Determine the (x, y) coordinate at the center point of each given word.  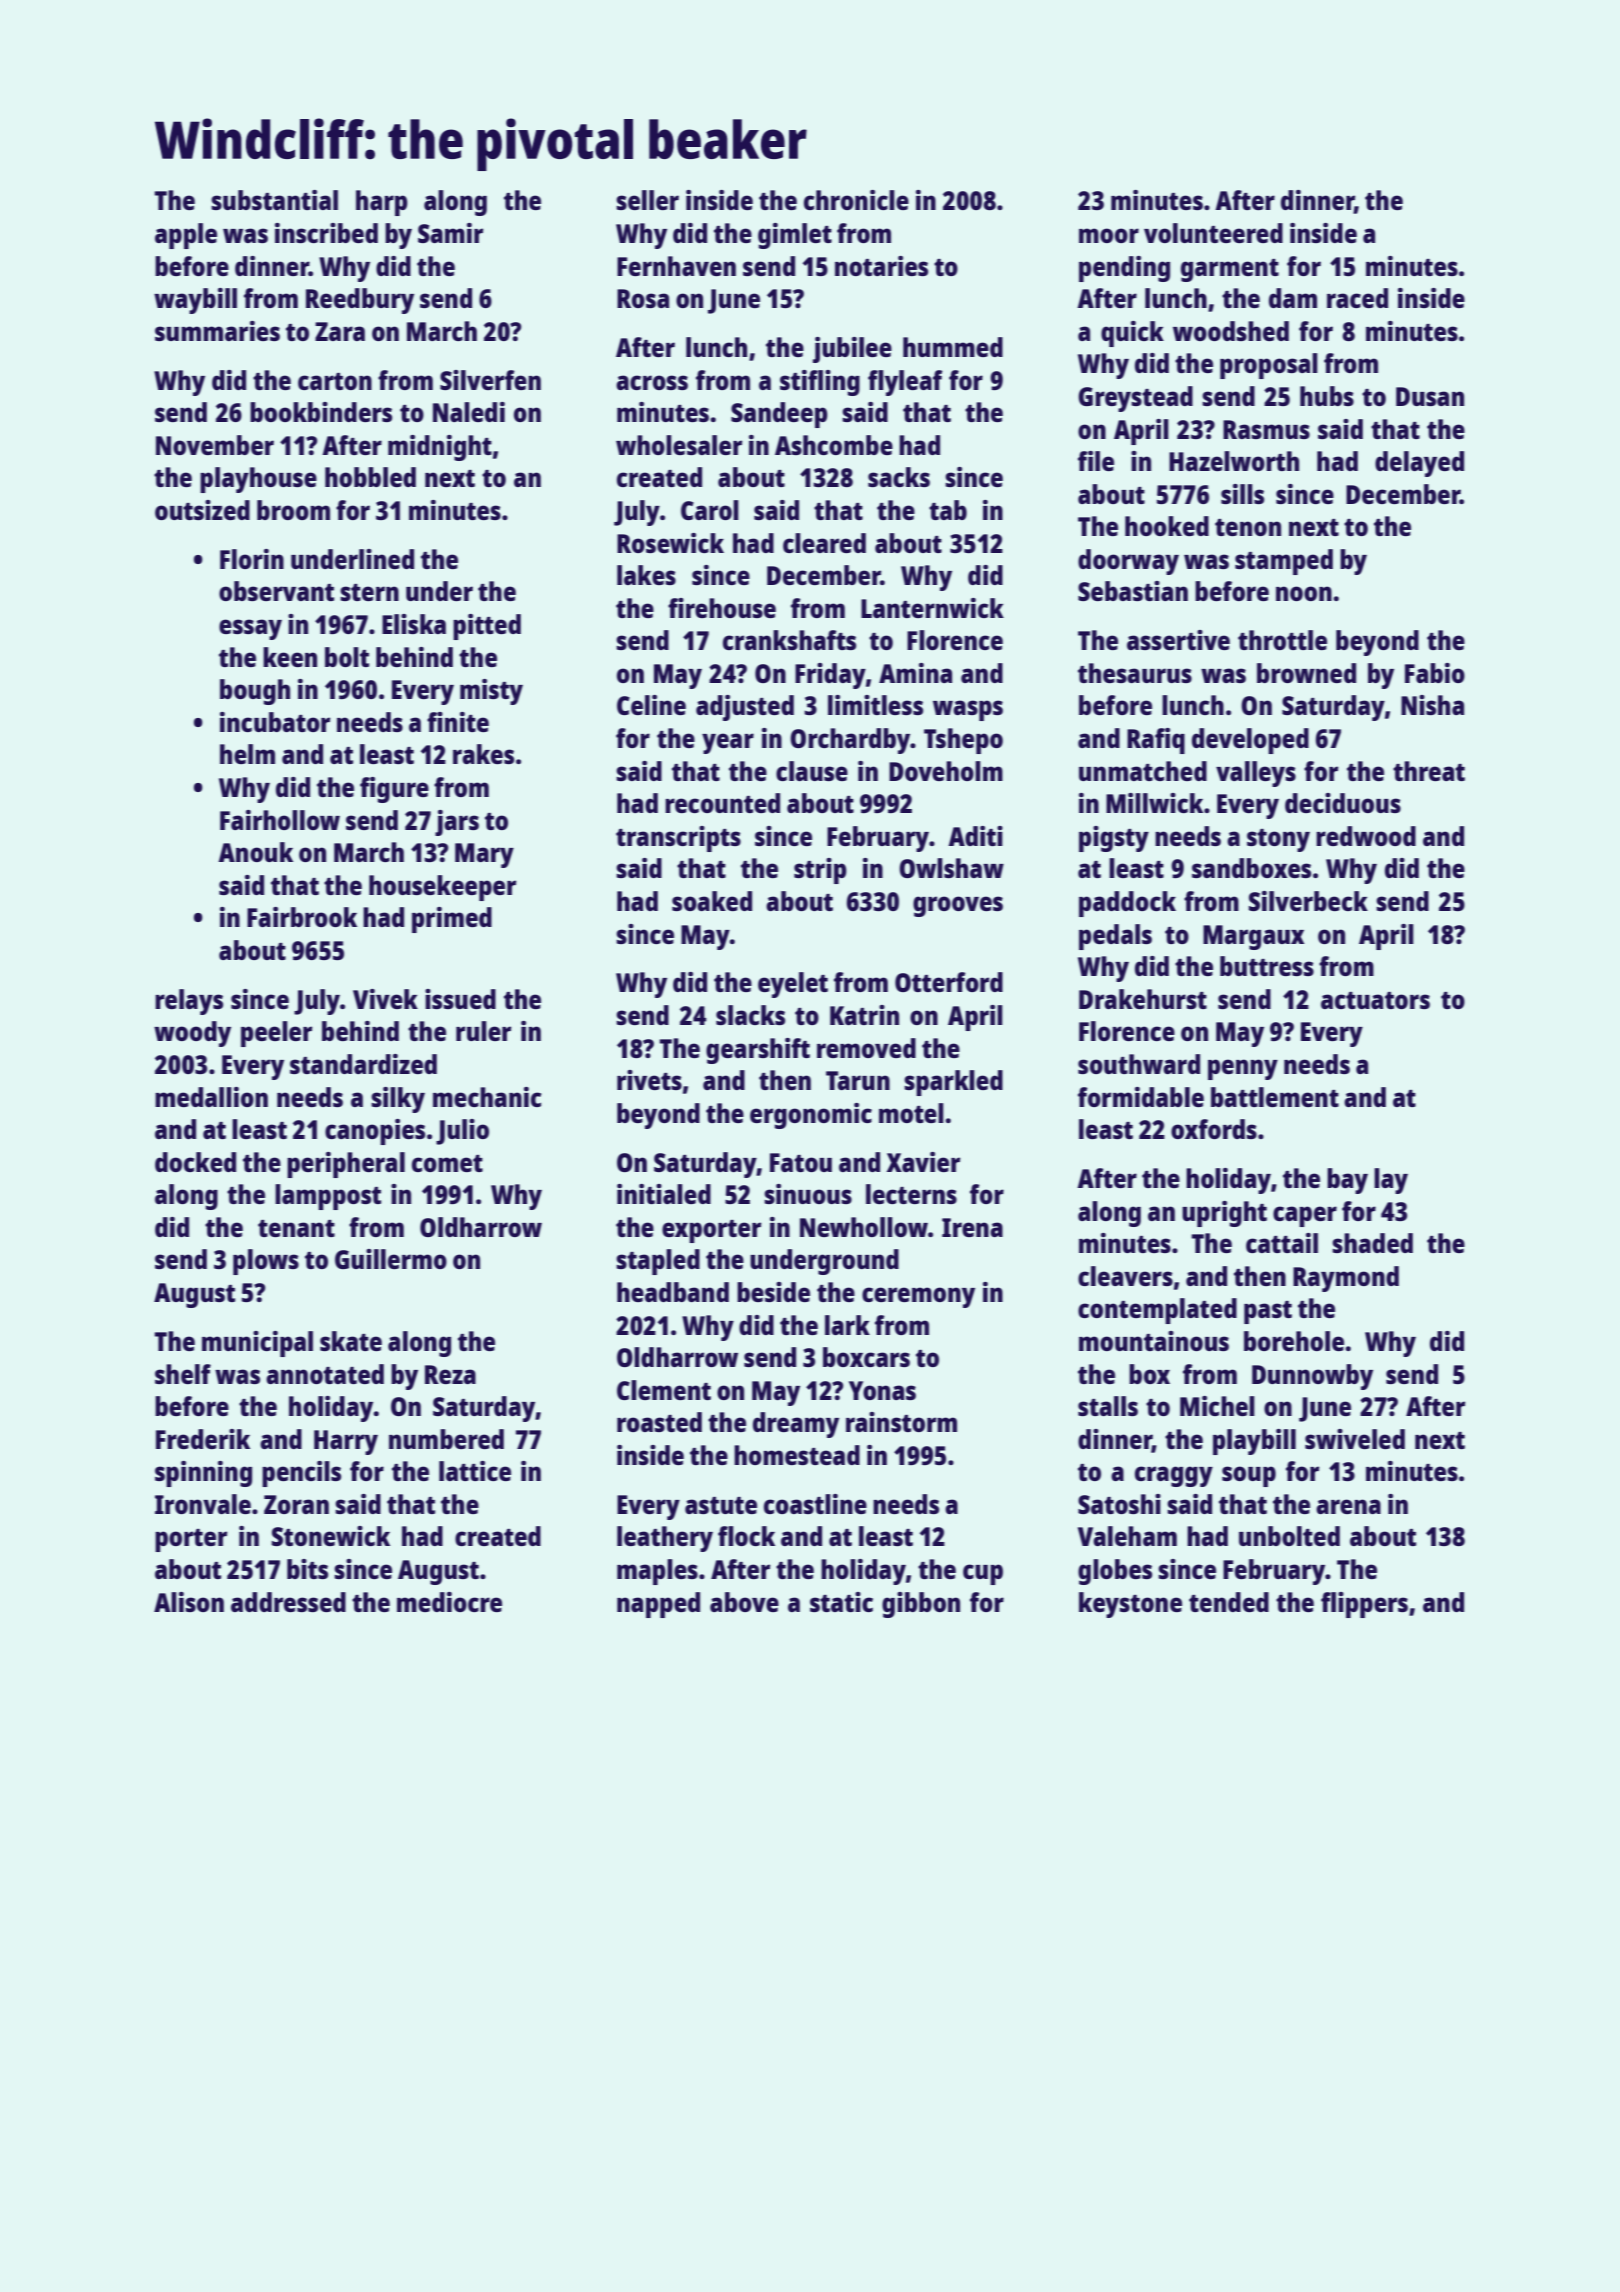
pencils (301, 1474)
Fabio (1435, 673)
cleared (824, 543)
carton (335, 381)
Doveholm (946, 771)
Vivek (385, 999)
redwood (1366, 836)
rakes (483, 754)
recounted (722, 803)
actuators (1375, 1000)
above (744, 1602)
